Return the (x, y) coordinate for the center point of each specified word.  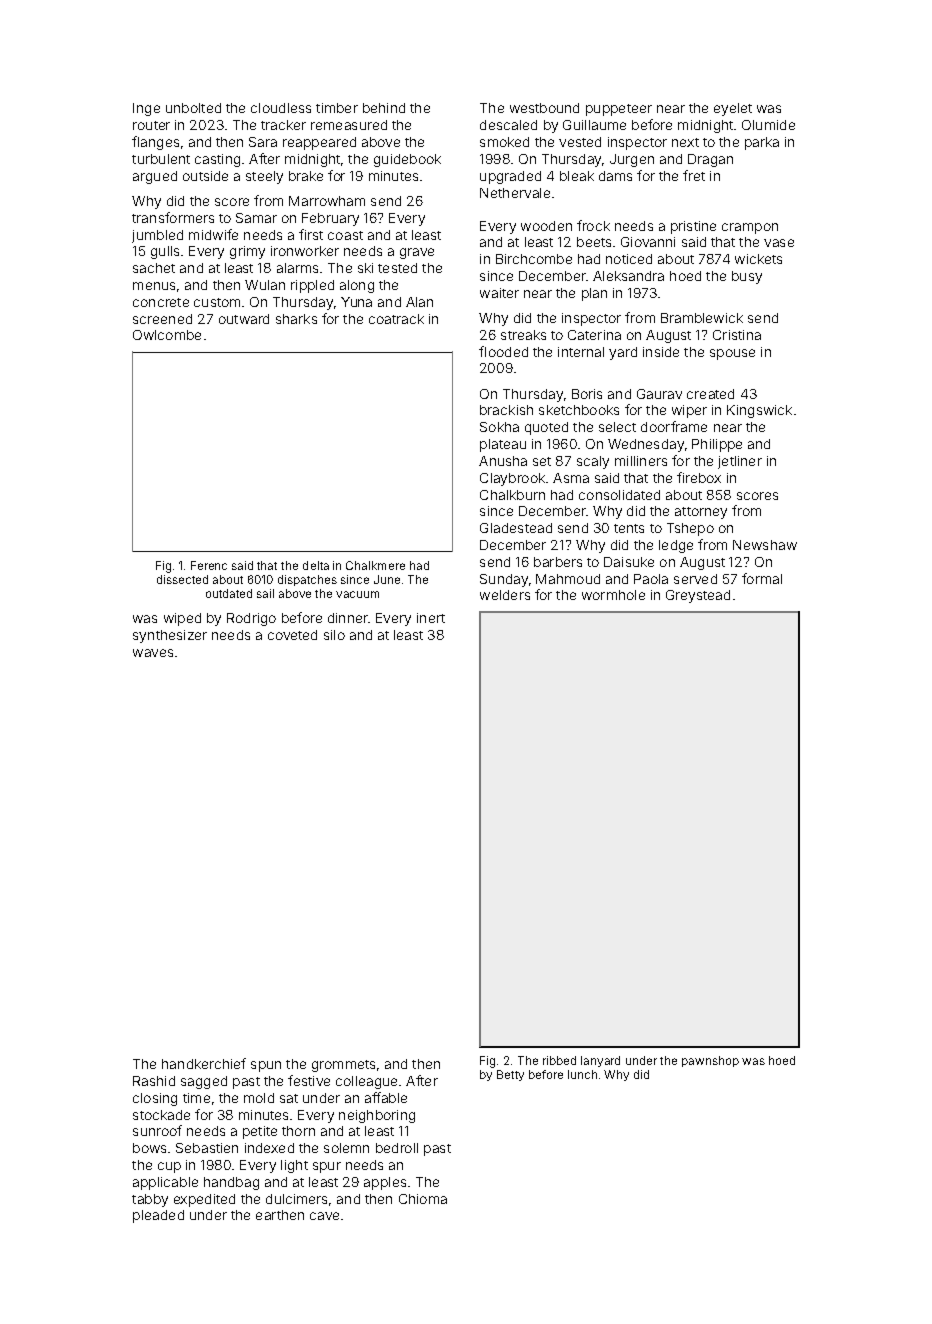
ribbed (559, 1060)
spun (266, 1066)
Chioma (423, 1199)
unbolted (193, 108)
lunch (582, 1074)
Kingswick (759, 411)
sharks (296, 319)
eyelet (733, 109)
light (294, 1166)
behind (384, 108)
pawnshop (710, 1061)
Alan (419, 302)
